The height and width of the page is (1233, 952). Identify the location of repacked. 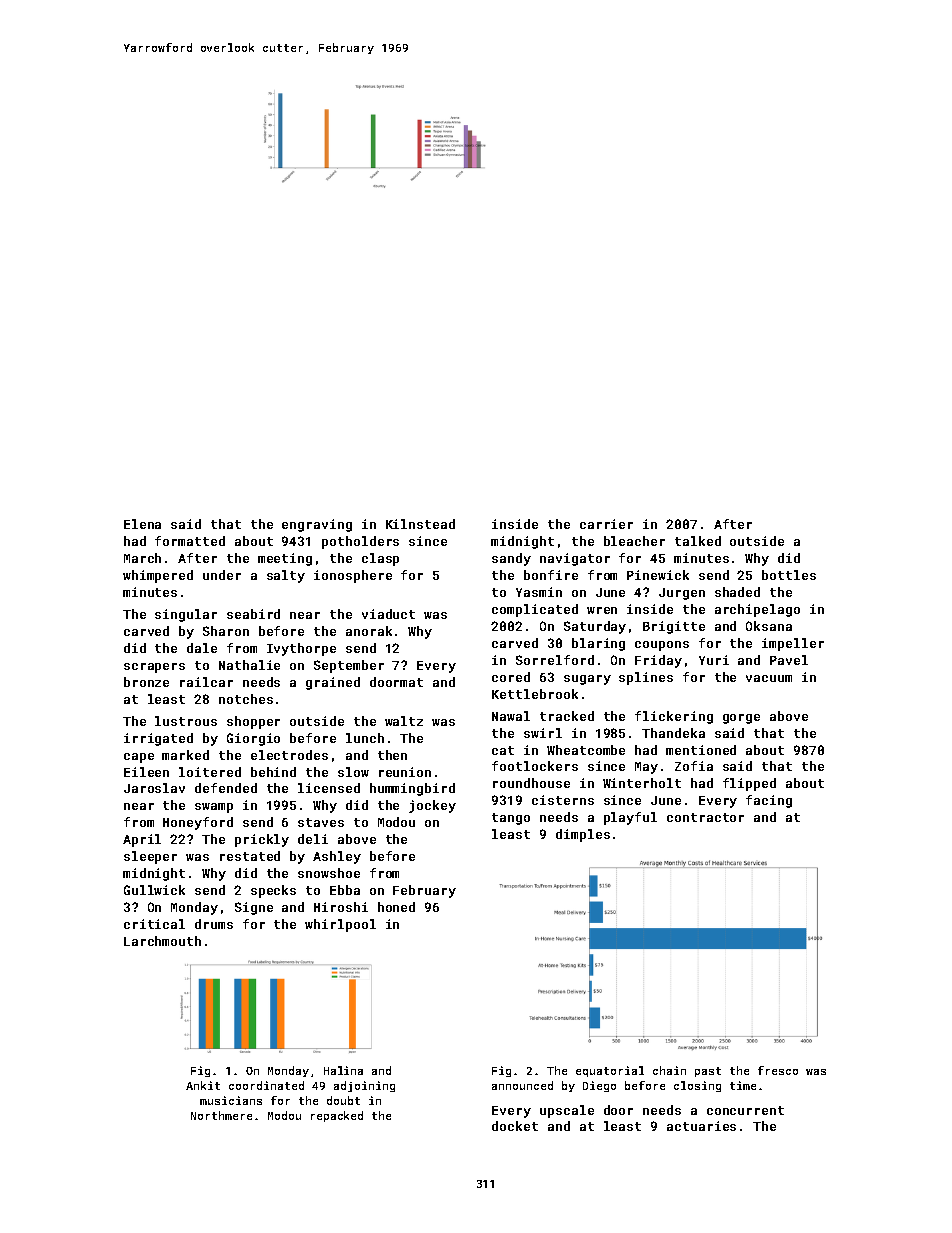
(337, 1116).
